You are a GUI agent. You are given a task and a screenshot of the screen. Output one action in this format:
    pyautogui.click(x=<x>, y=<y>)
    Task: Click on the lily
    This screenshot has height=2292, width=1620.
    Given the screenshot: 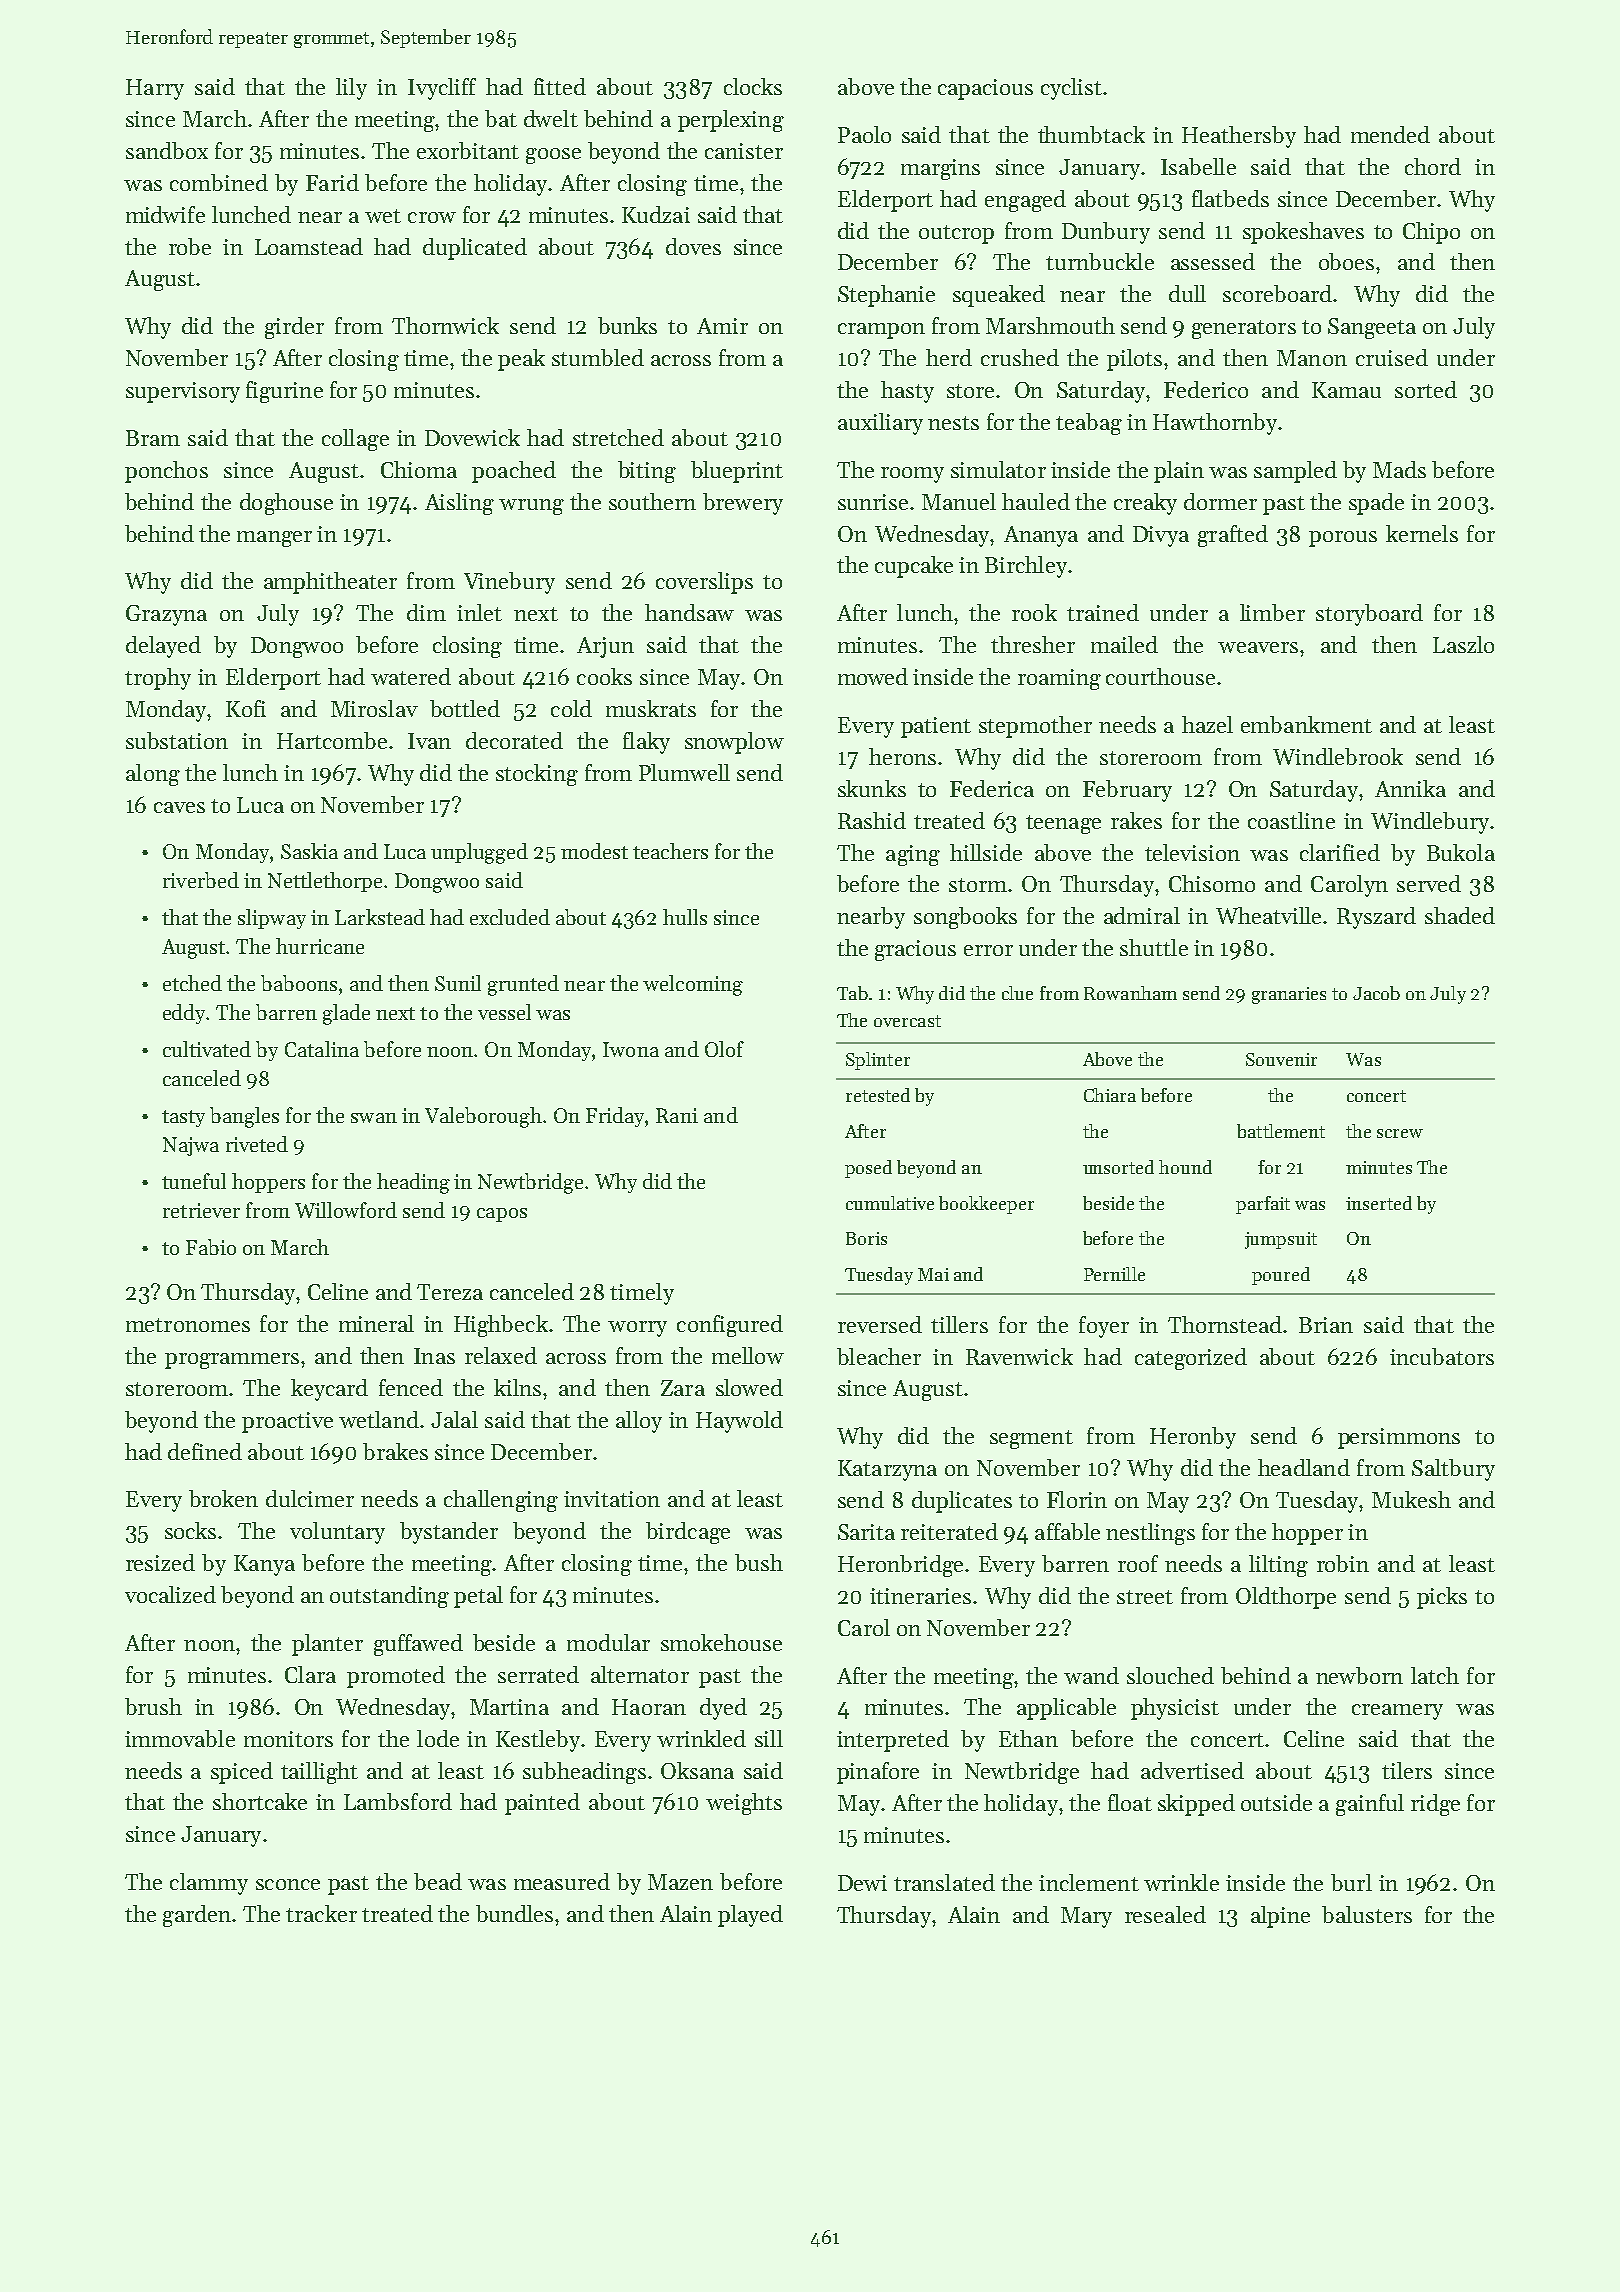 What is the action you would take?
    pyautogui.click(x=351, y=89)
